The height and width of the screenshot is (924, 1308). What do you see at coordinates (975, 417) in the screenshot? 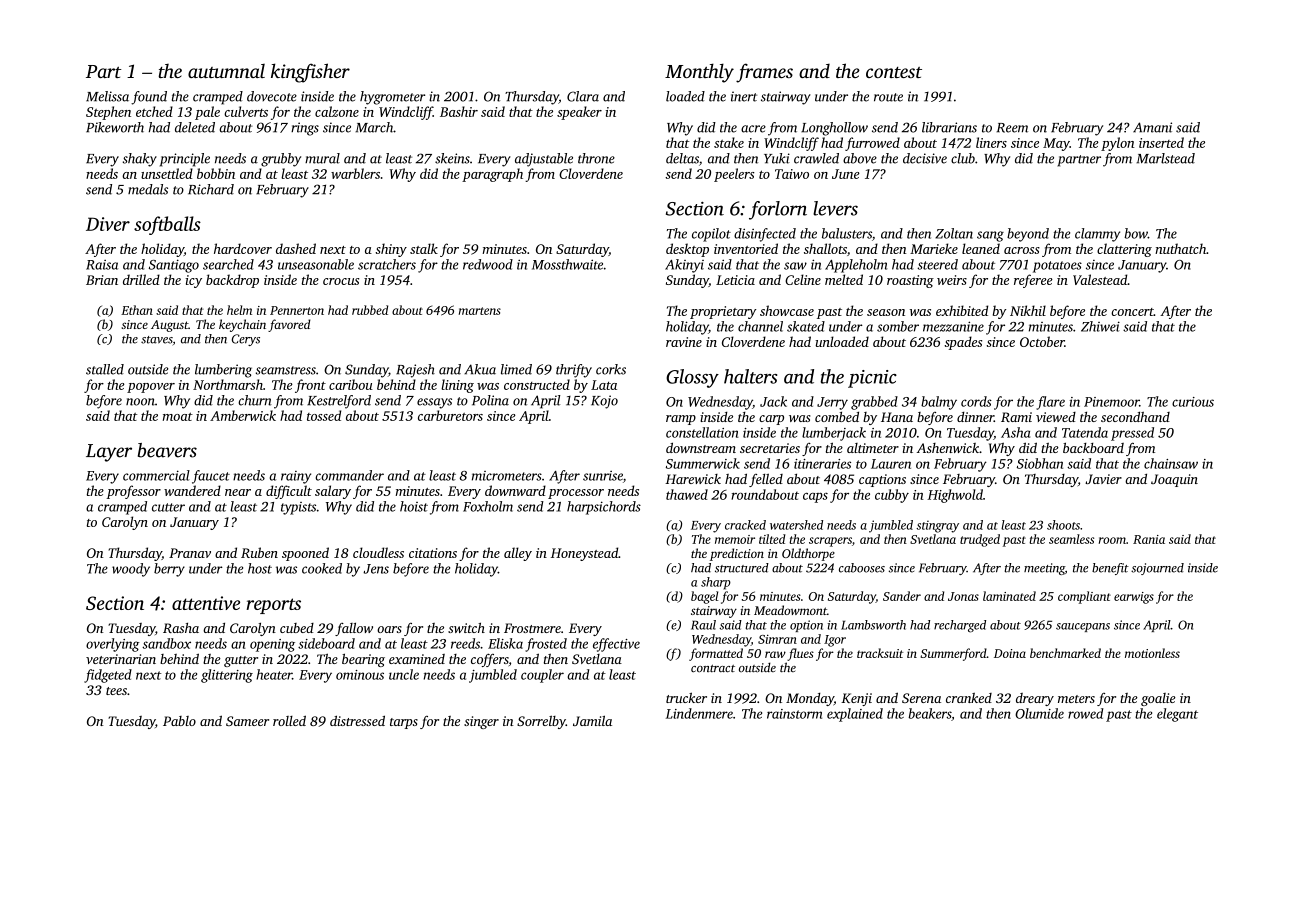
I see `dinner` at bounding box center [975, 417].
